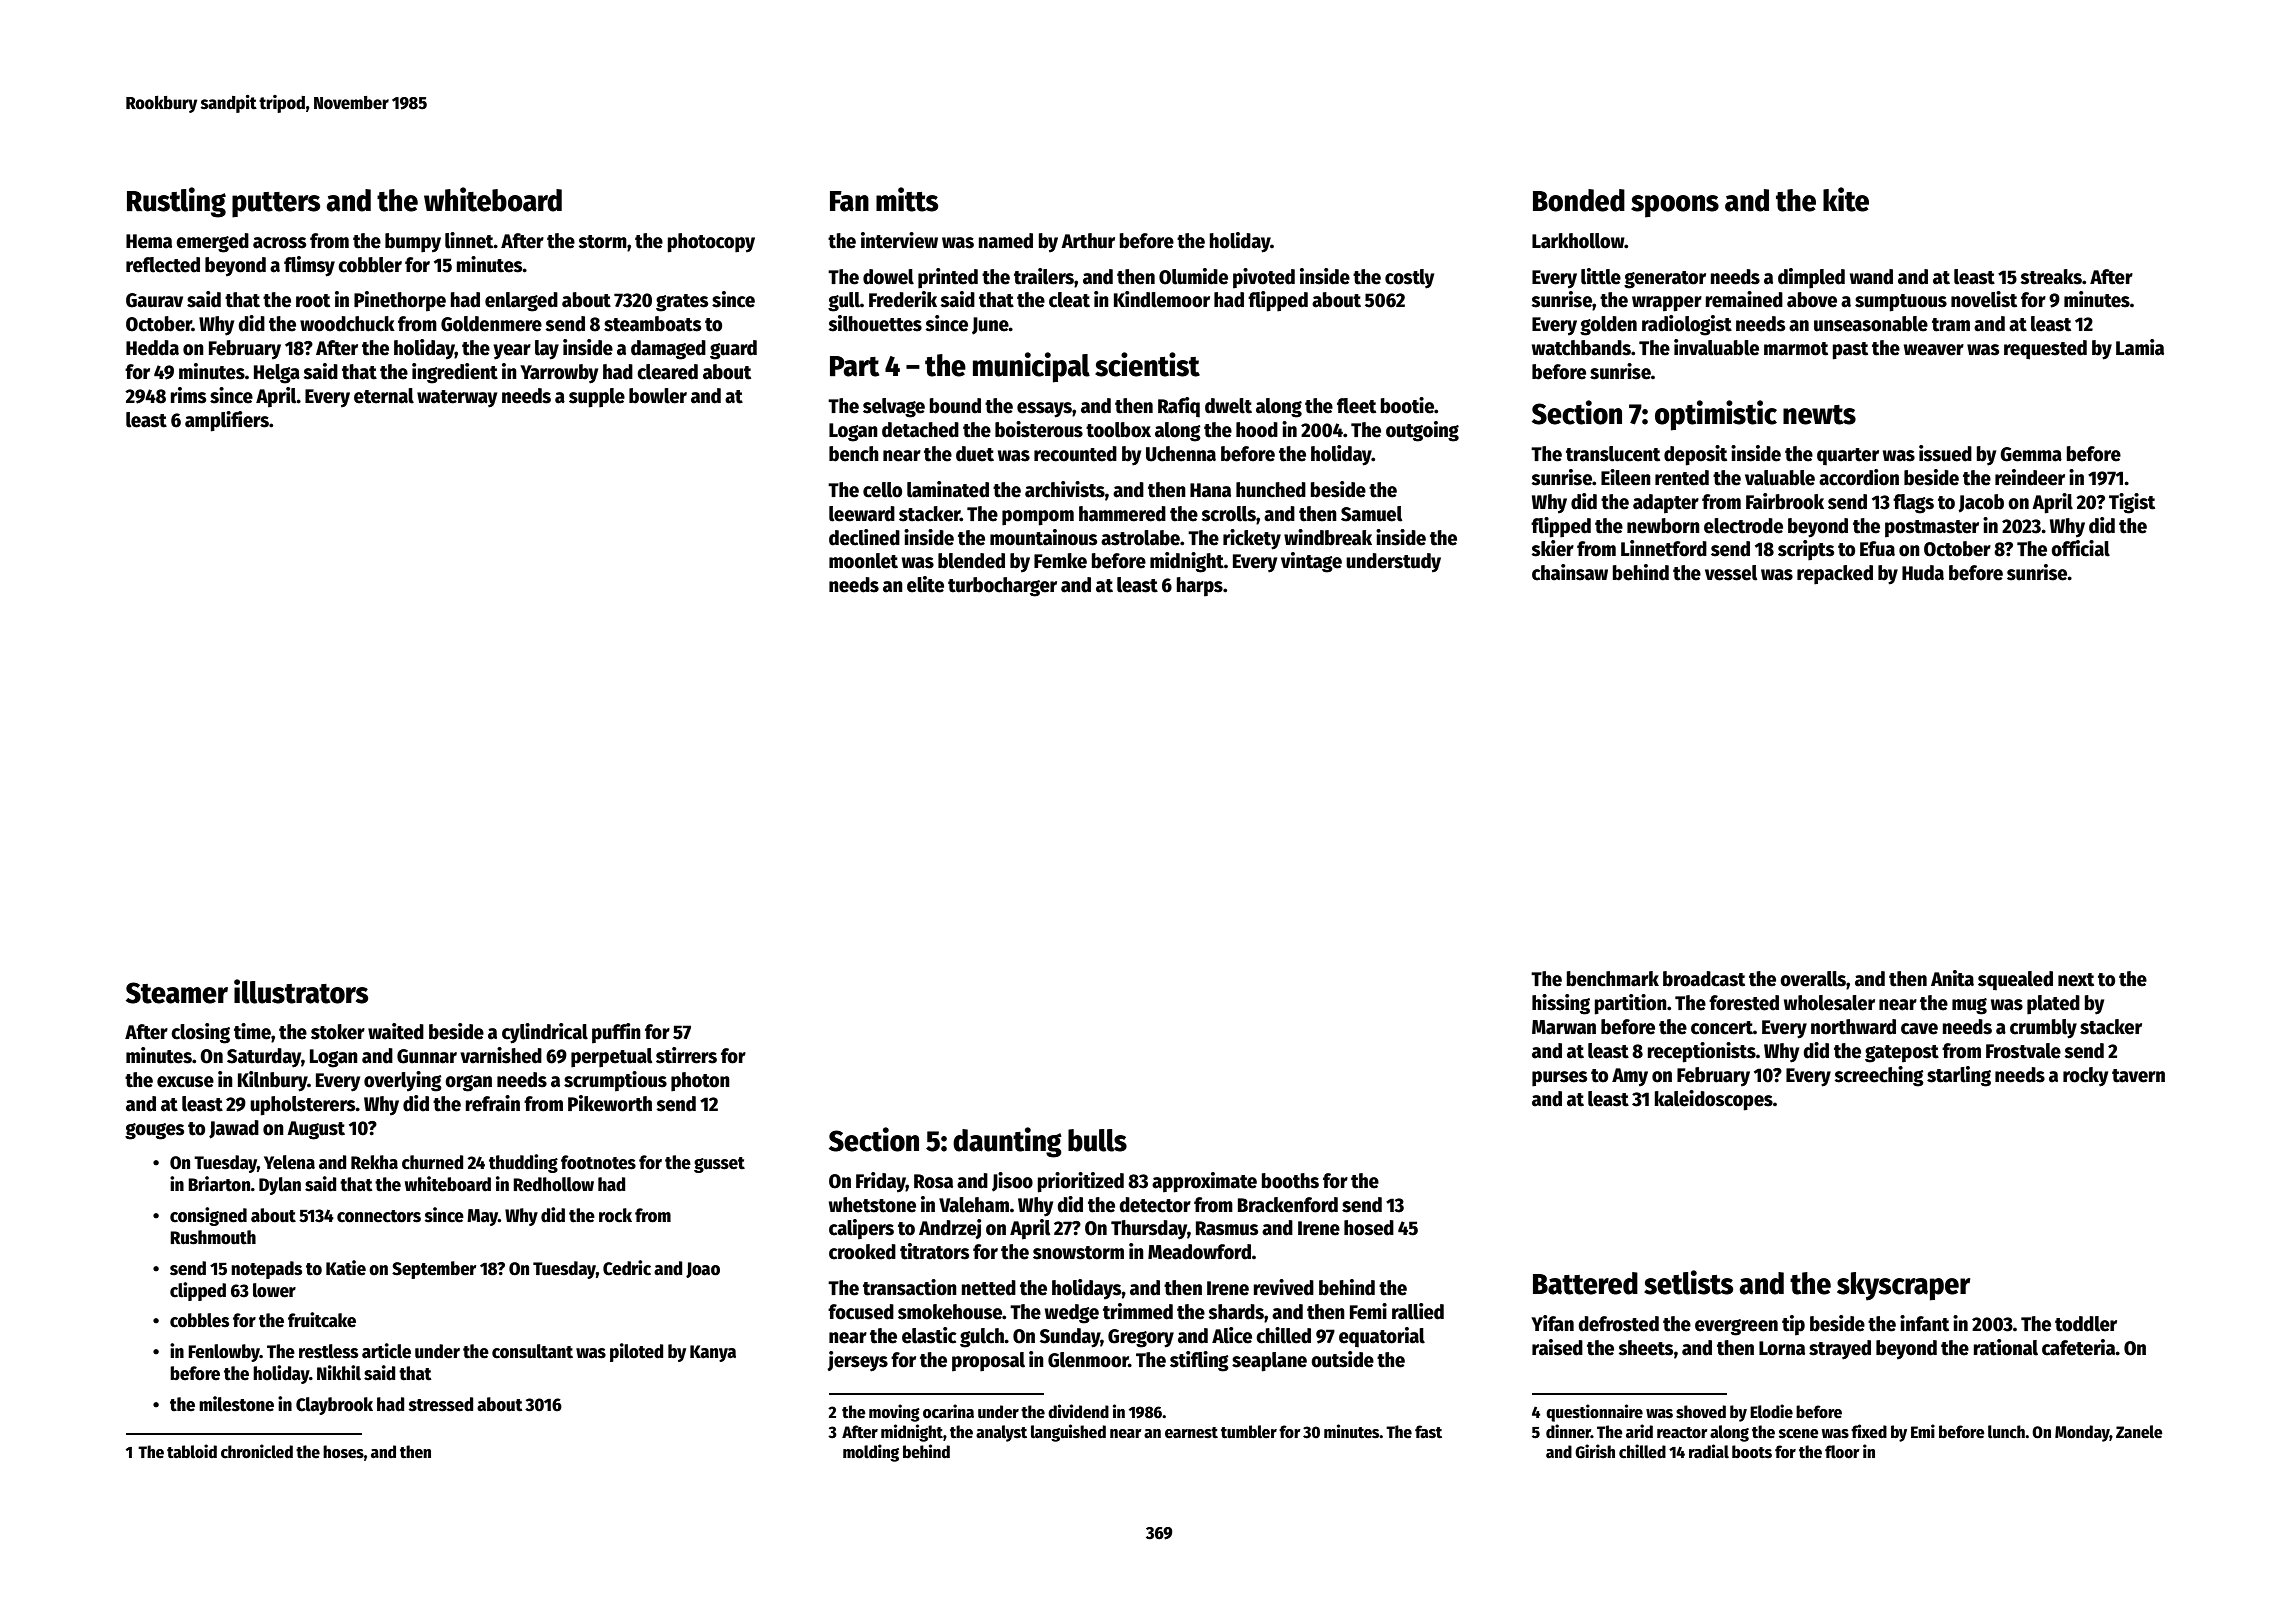 The image size is (2292, 1620). I want to click on silhouettes, so click(875, 323).
